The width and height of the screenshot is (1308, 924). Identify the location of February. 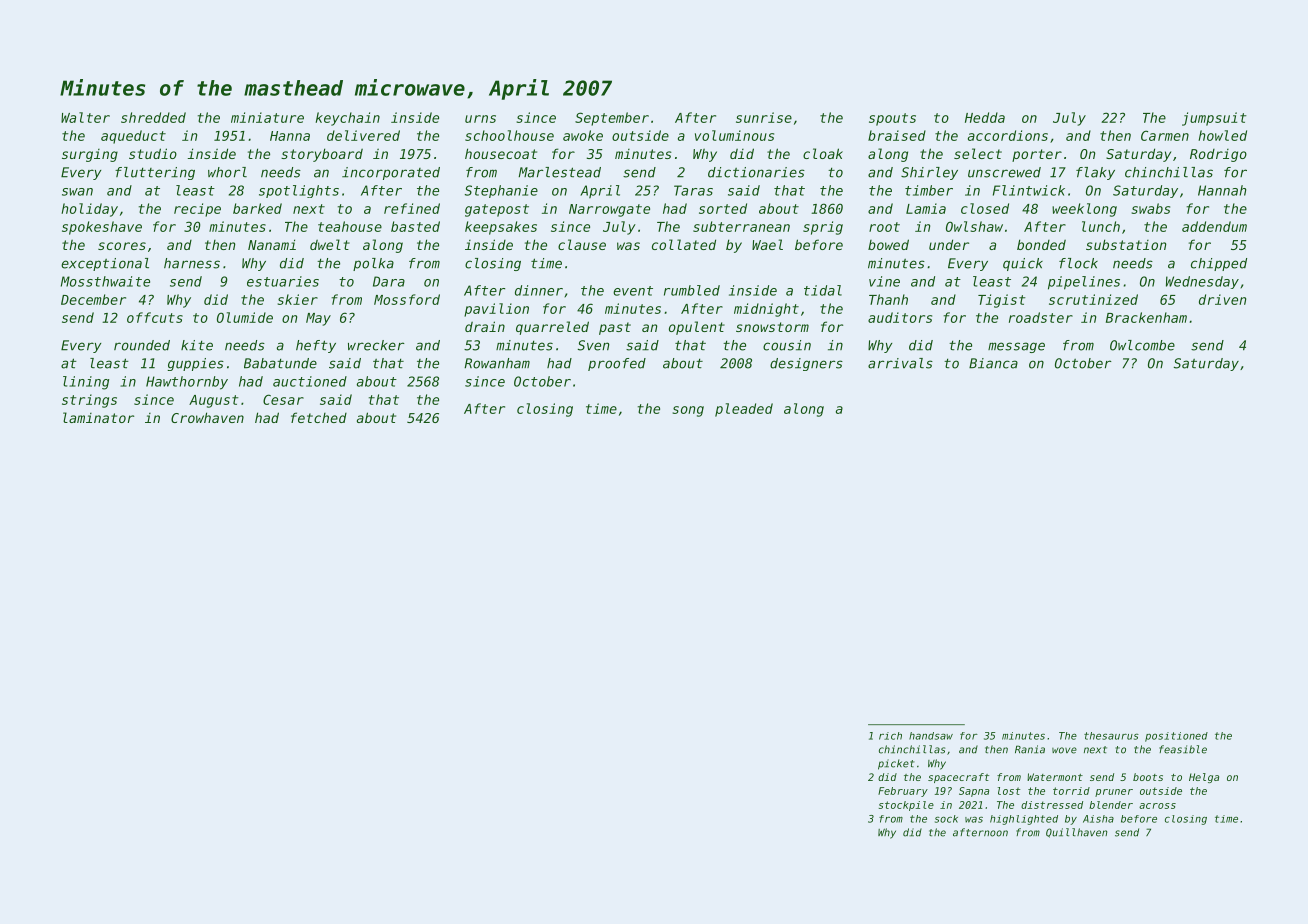
(903, 792).
